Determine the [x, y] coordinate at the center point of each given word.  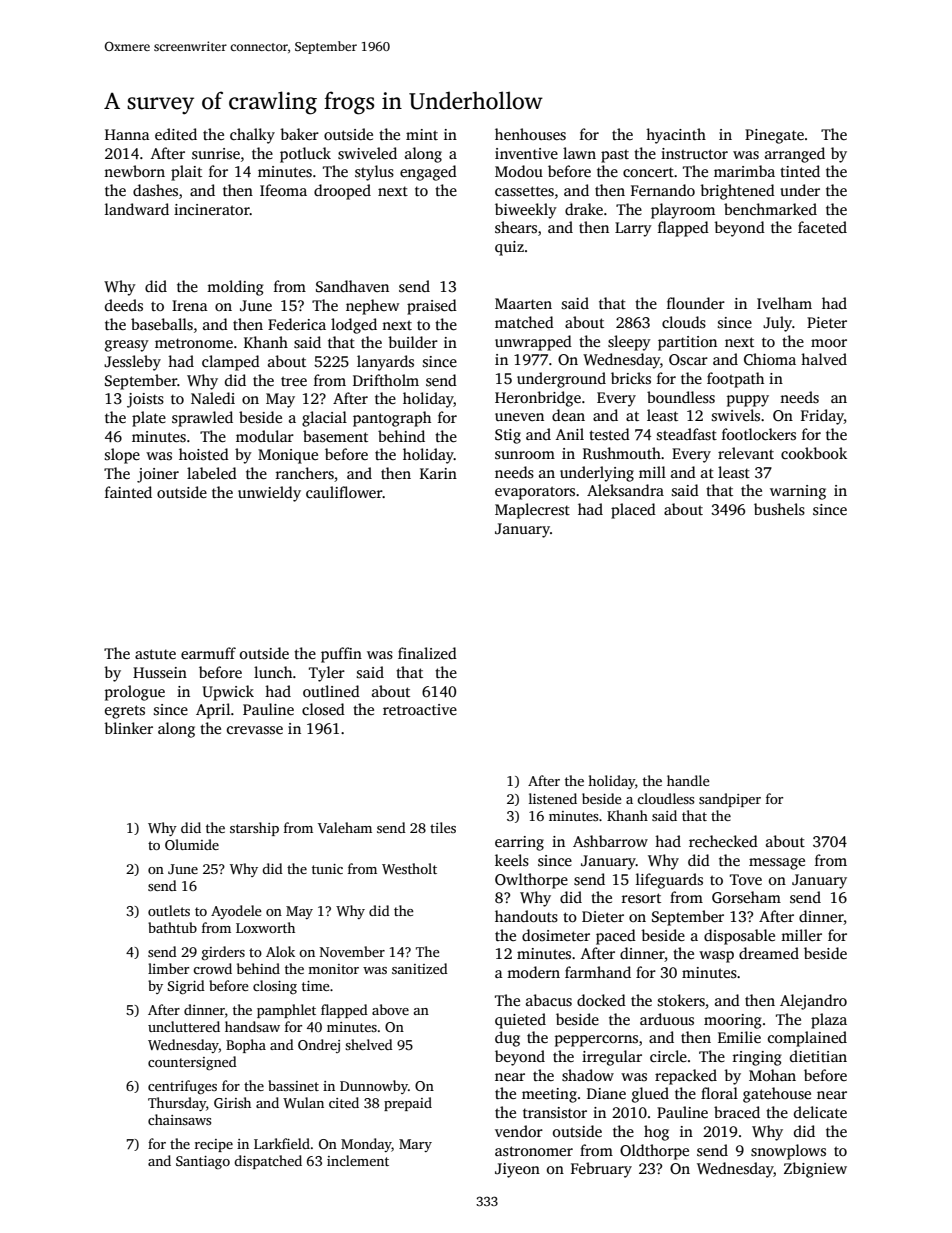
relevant [746, 453]
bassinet [293, 1085]
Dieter [603, 916]
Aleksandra [625, 490]
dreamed [769, 953]
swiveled [367, 153]
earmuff [208, 653]
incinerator [212, 209]
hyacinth [676, 136]
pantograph [392, 419]
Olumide [192, 844]
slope [122, 456]
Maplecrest [532, 511]
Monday [366, 1145]
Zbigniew [815, 1170]
